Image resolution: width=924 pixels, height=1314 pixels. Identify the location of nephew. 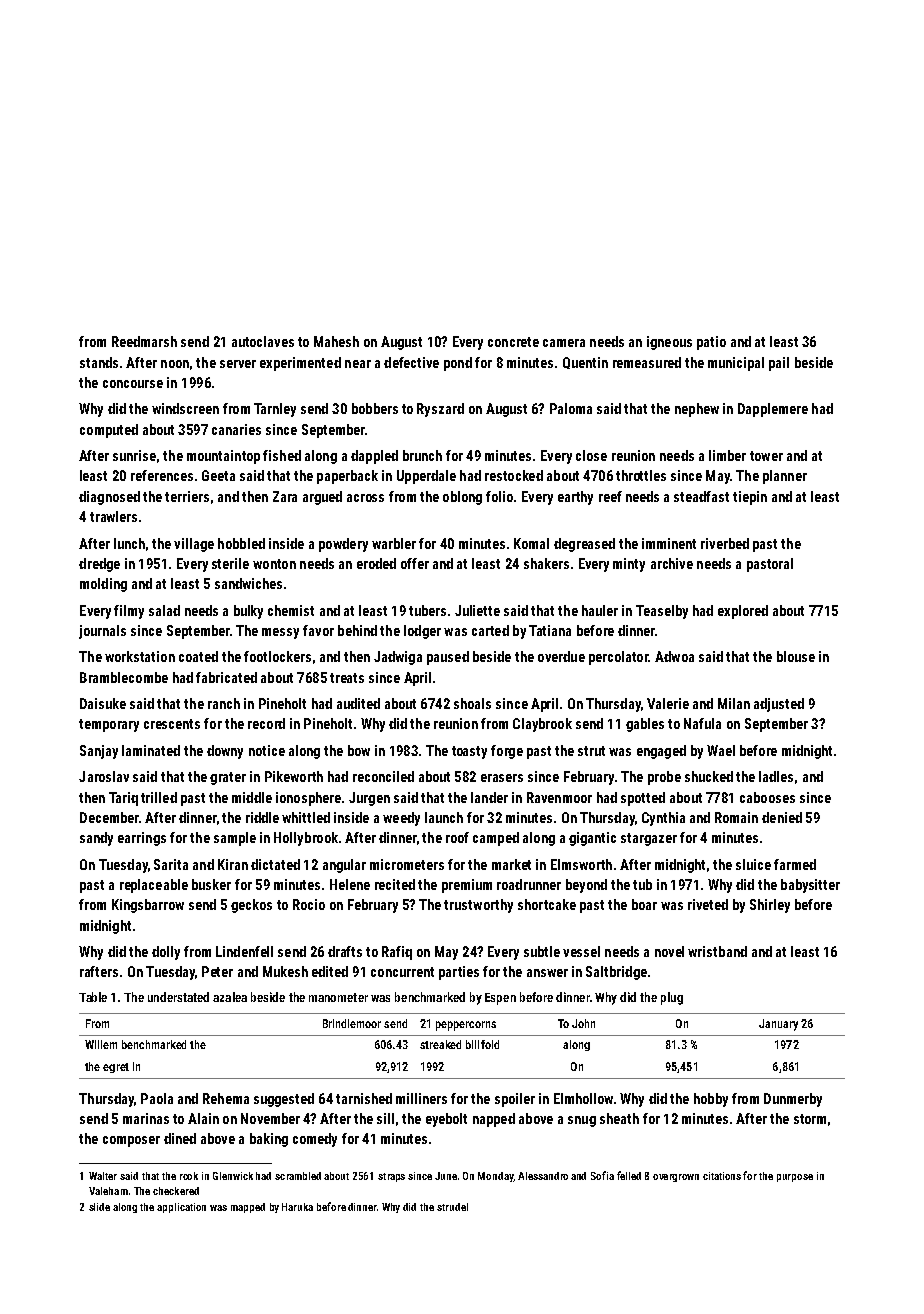
(697, 410).
